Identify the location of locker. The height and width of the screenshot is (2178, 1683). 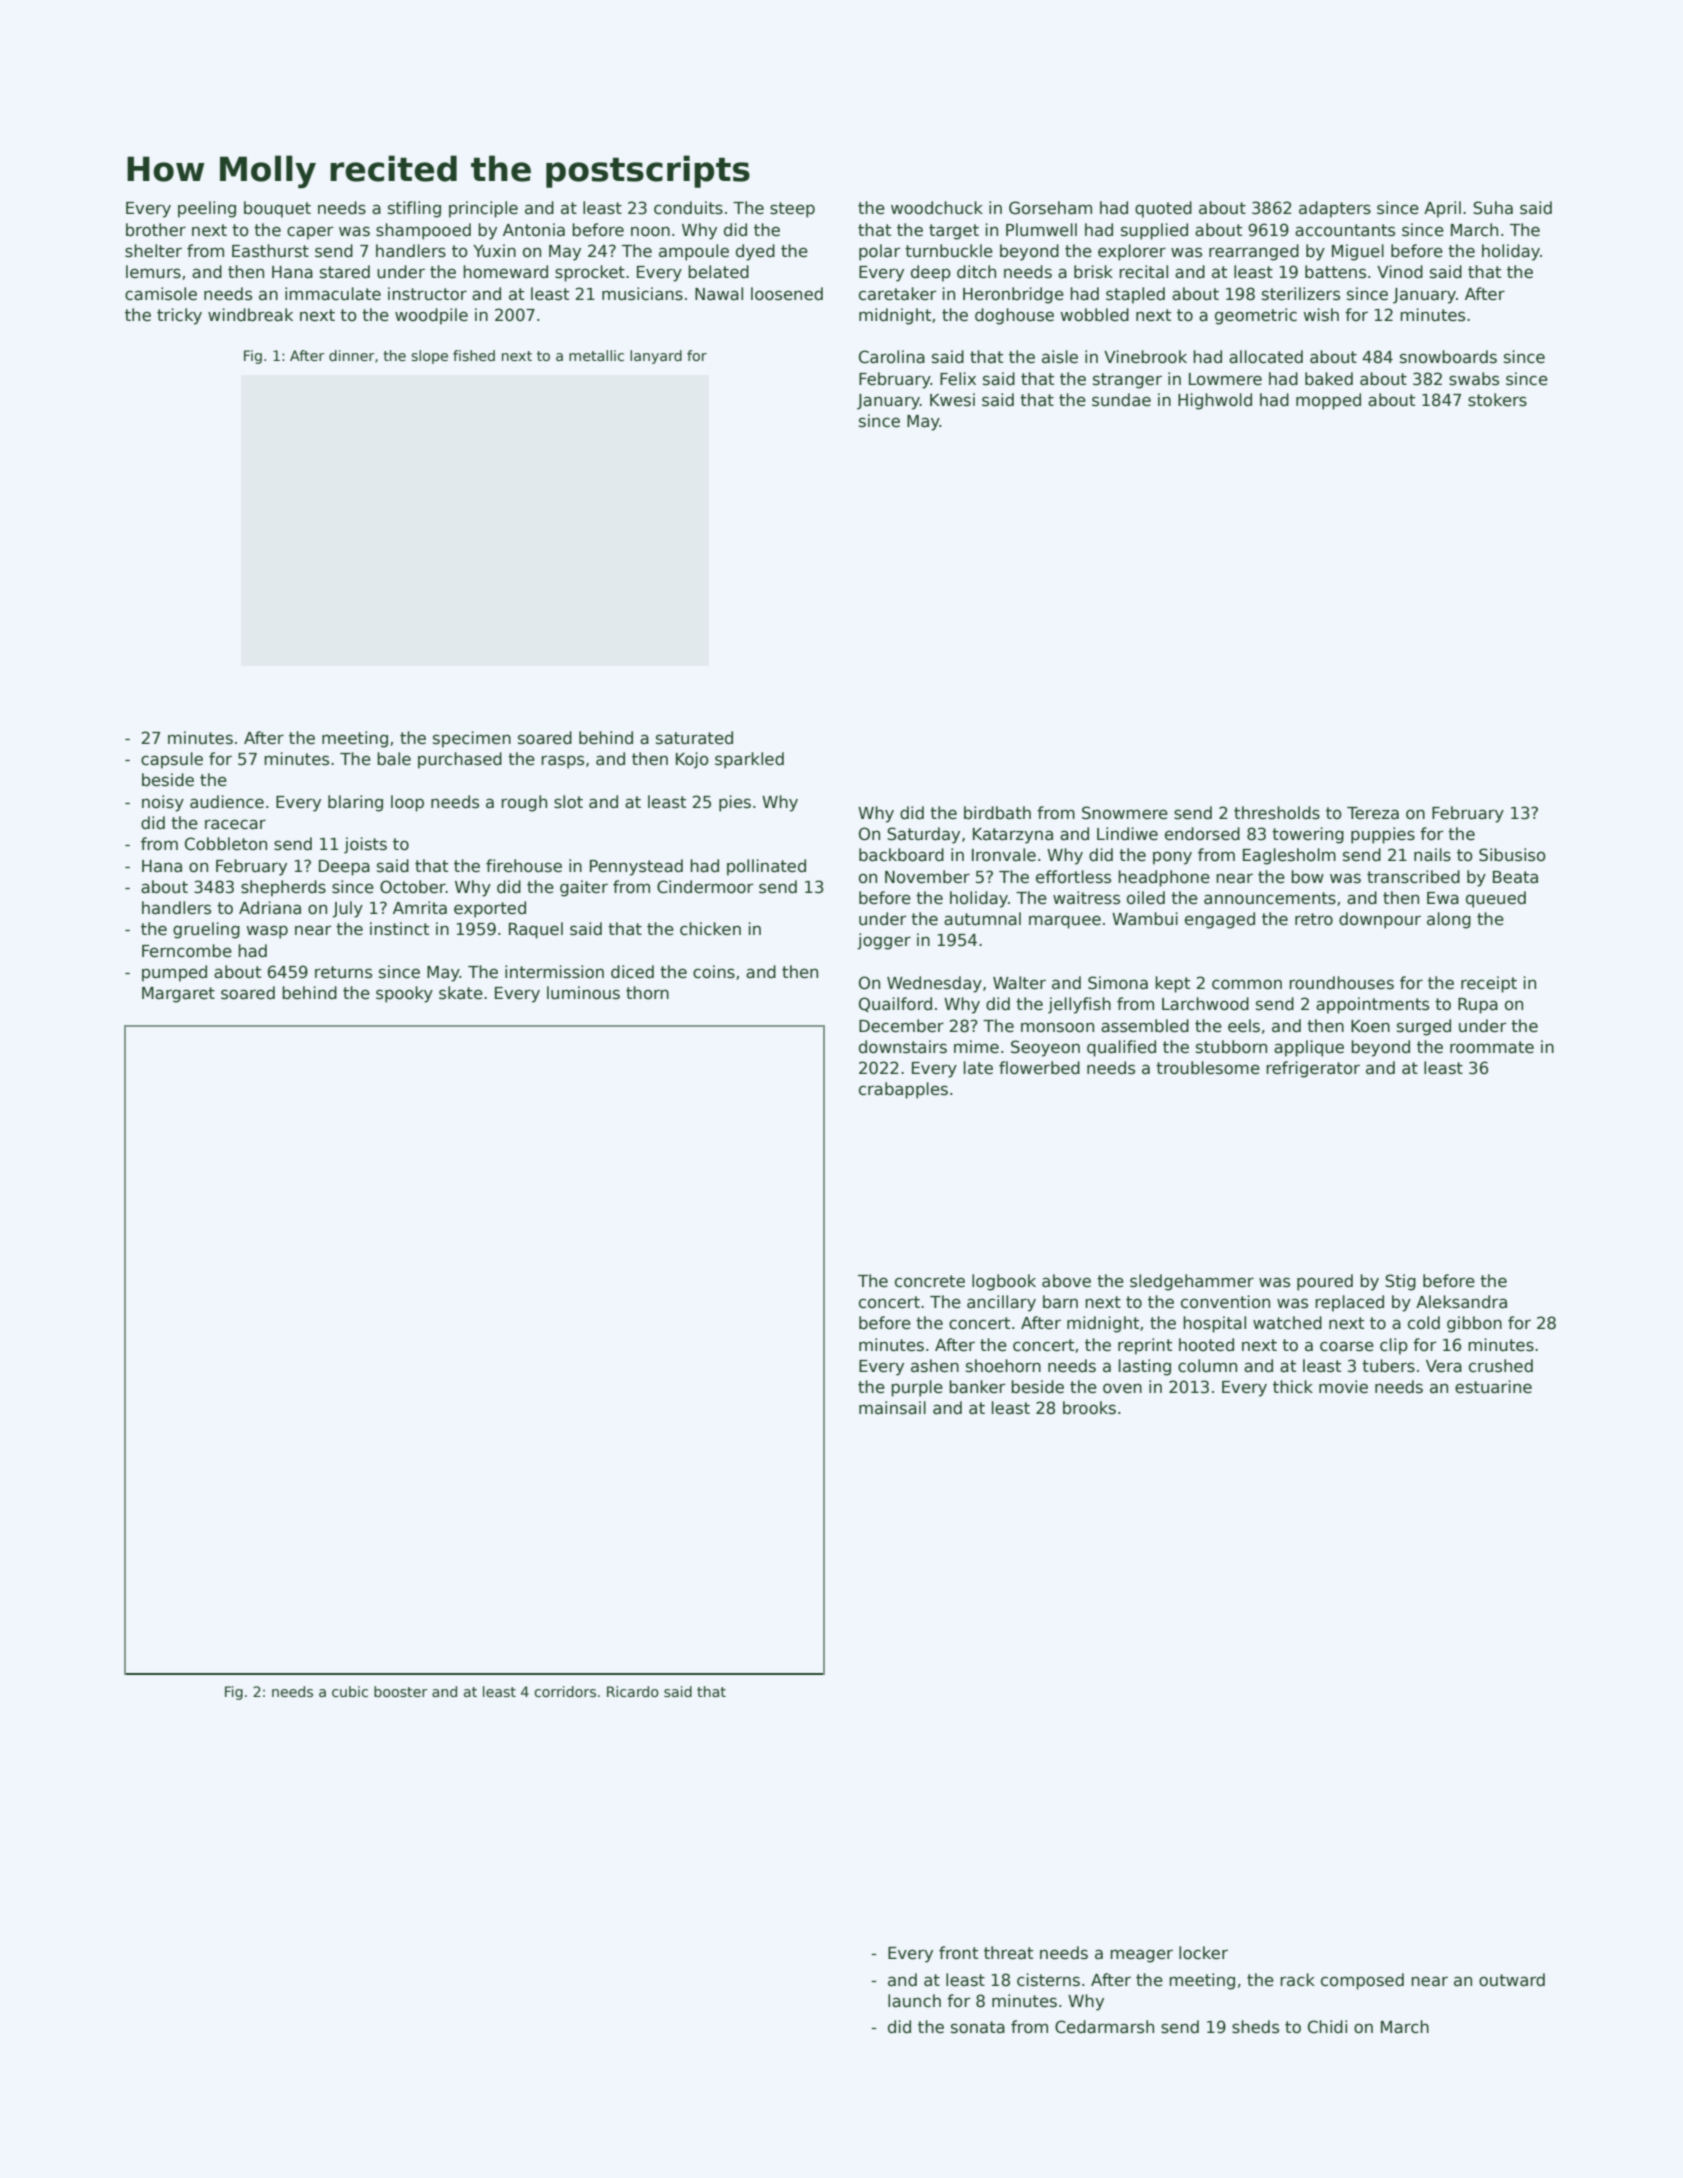
(1203, 1953).
